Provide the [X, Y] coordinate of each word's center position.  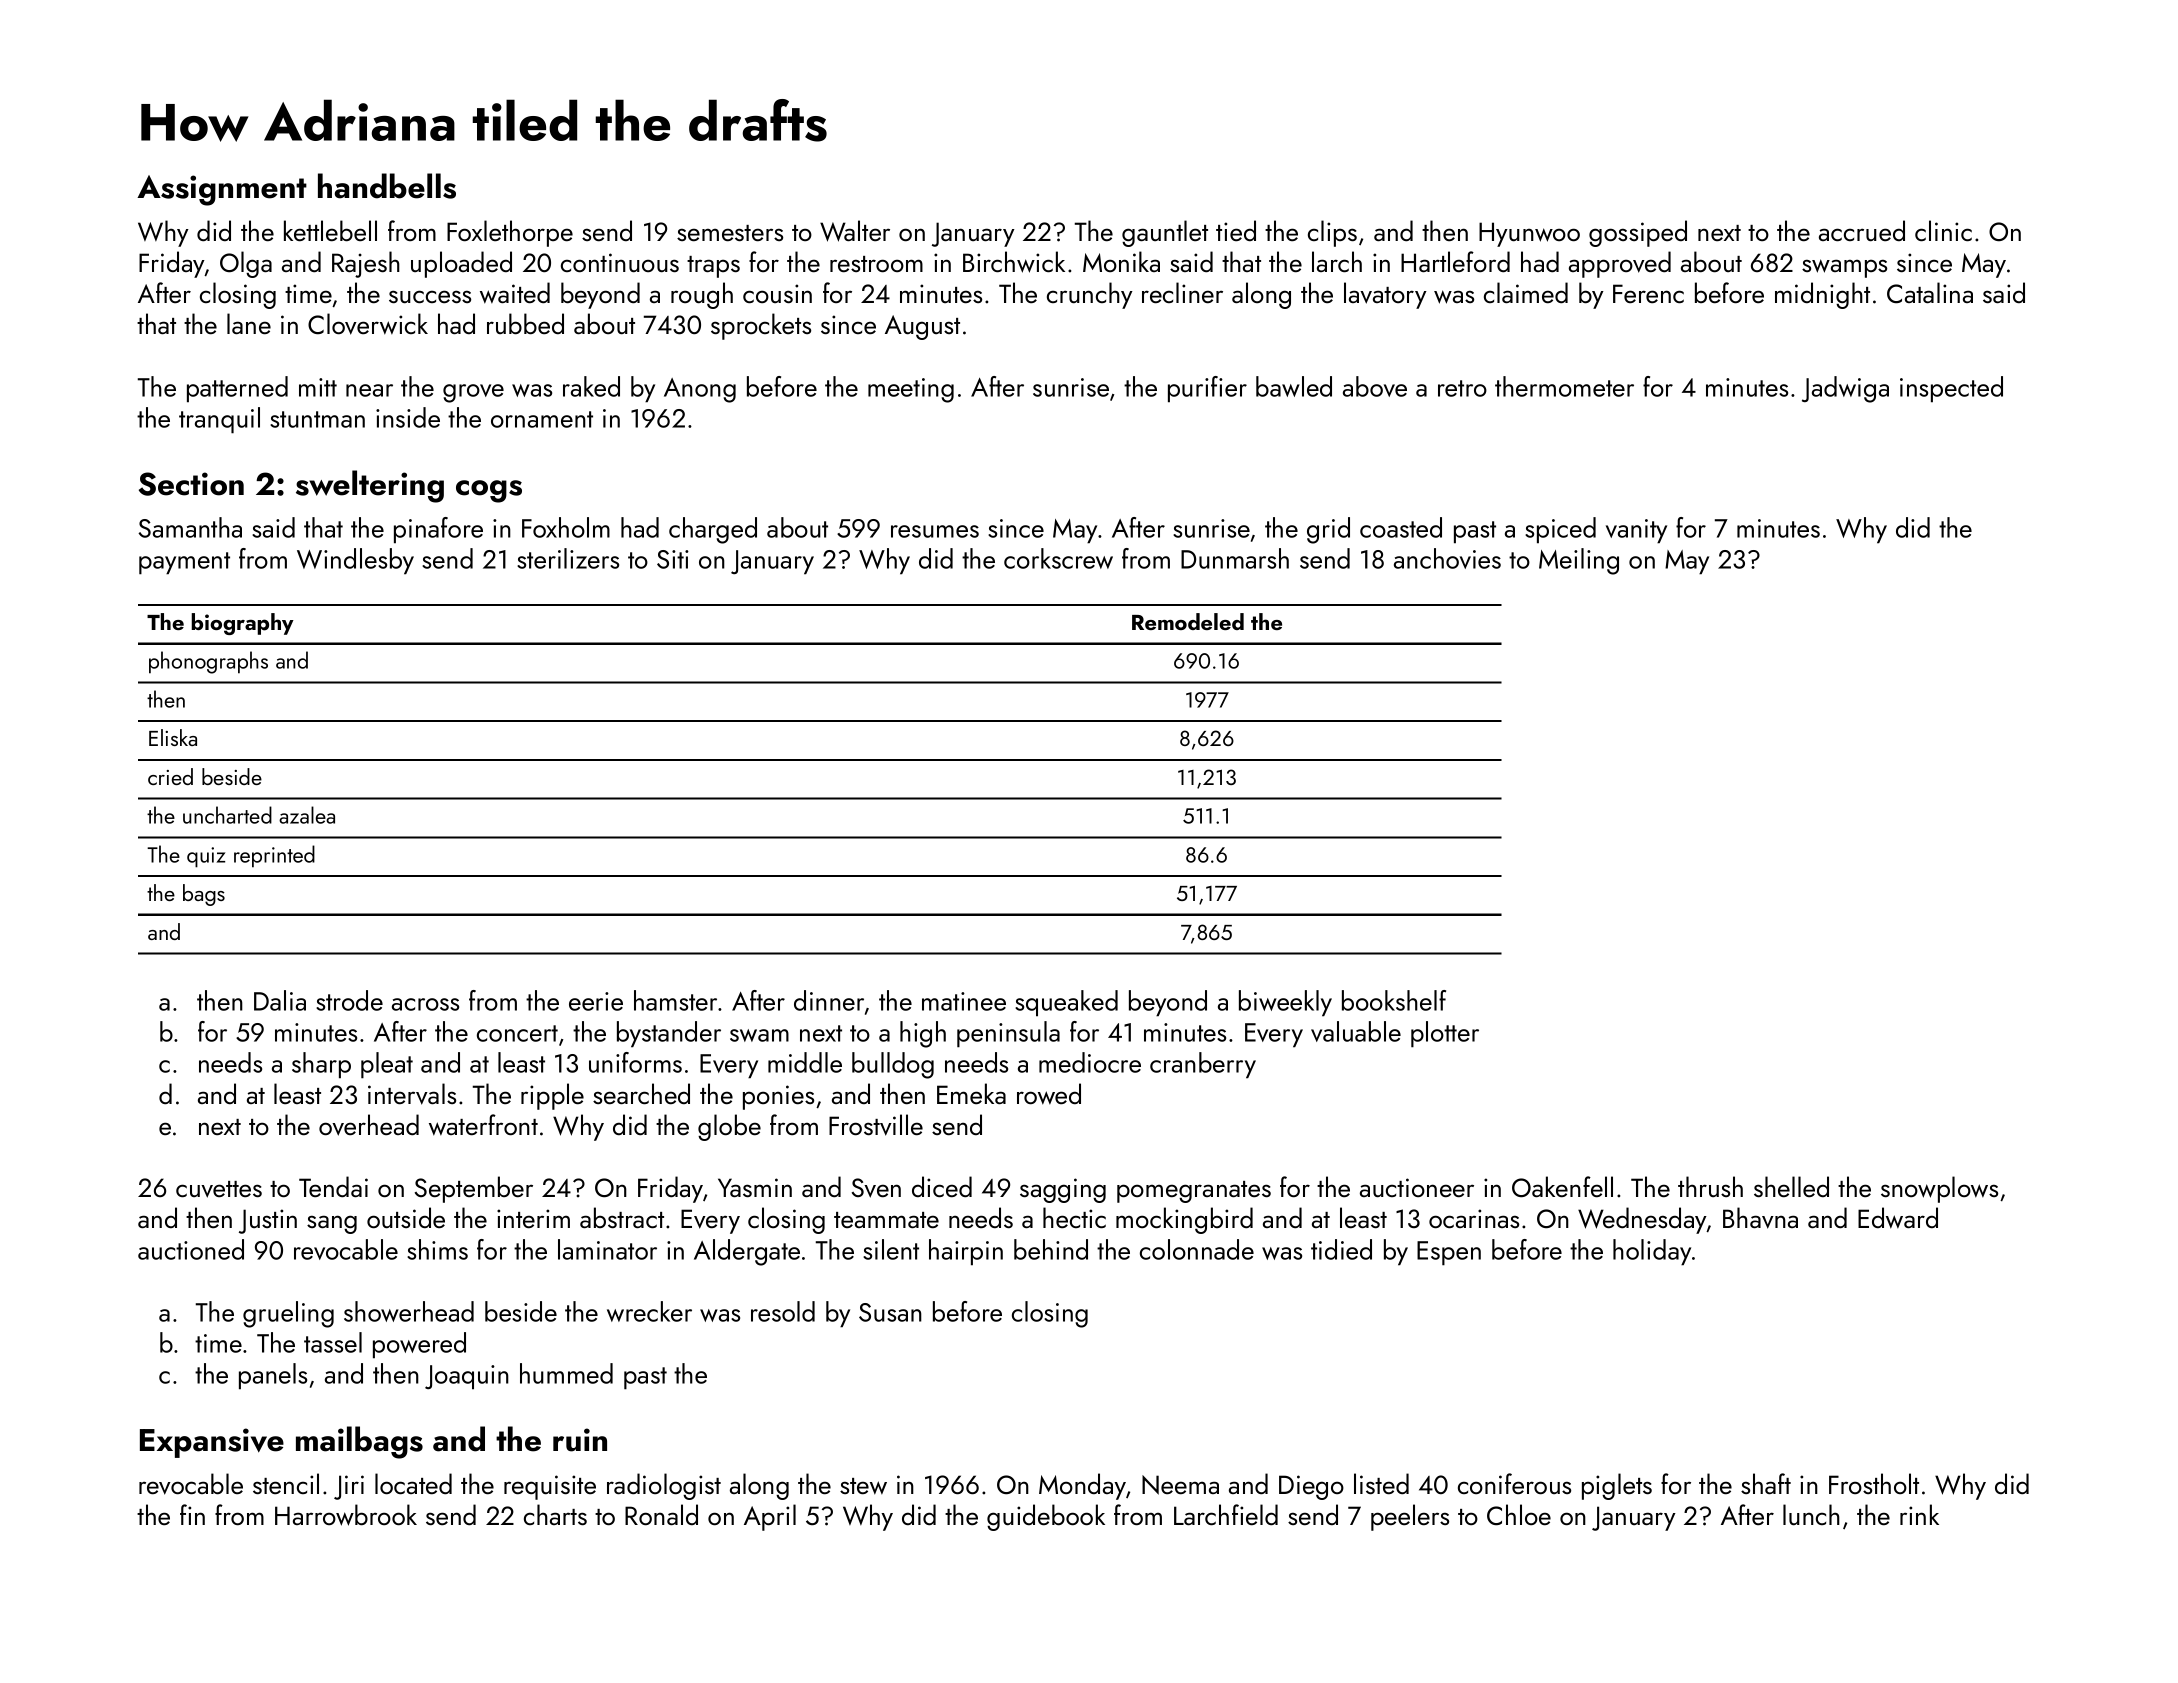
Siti [673, 559]
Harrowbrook [346, 1515]
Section [191, 484]
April [770, 1517]
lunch [1811, 1514]
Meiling [1579, 561]
